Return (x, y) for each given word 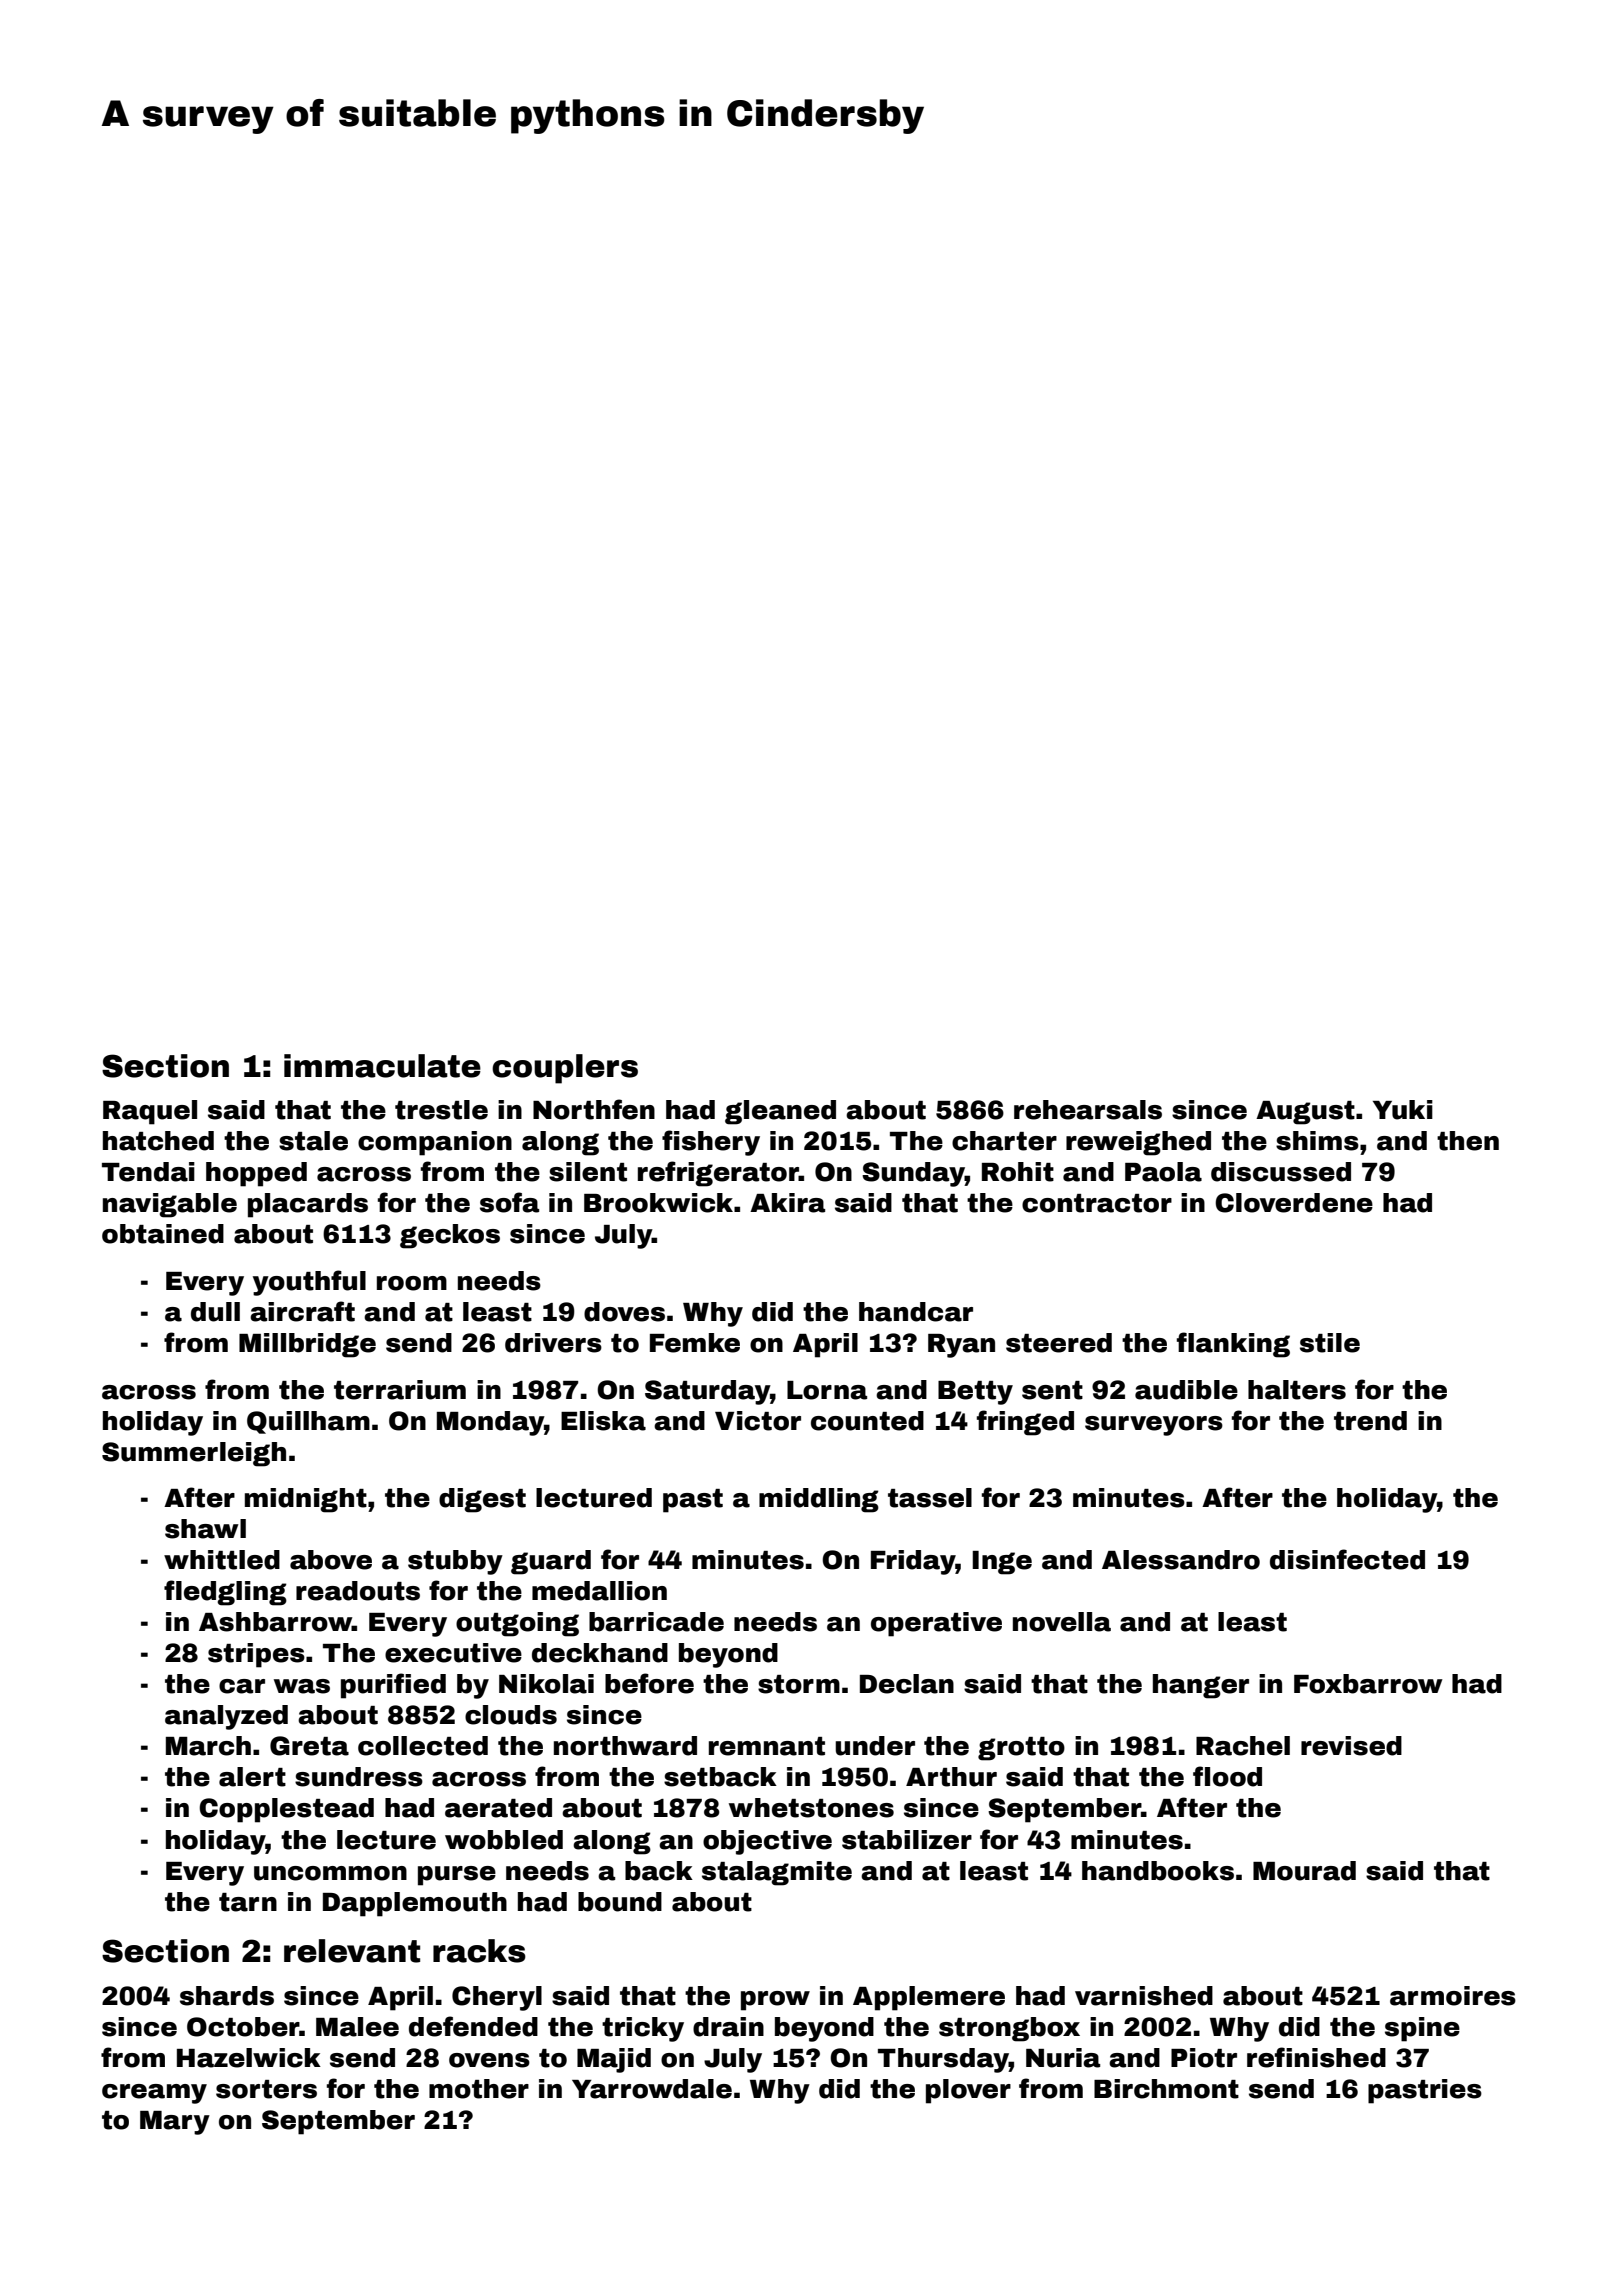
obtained (163, 1234)
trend (1370, 1421)
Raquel (150, 1112)
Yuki (1403, 1110)
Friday (913, 1562)
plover (968, 2091)
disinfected (1347, 1559)
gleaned (780, 1112)
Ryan (961, 1346)
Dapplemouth (415, 1904)
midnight (306, 1500)
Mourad (1304, 1871)
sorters (266, 2089)
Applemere (929, 1998)
